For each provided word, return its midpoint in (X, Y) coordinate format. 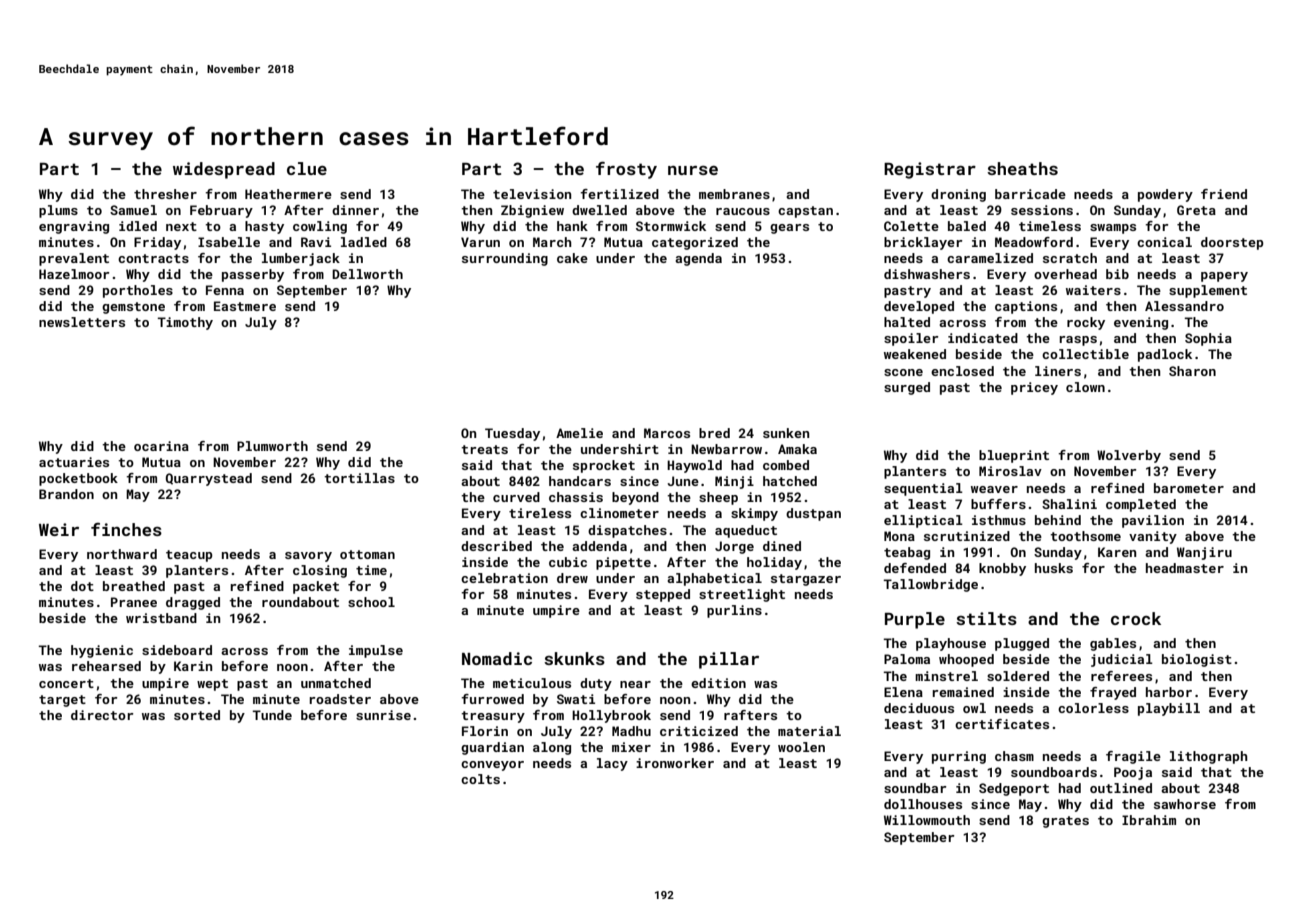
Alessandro (1184, 306)
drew (572, 578)
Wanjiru (1204, 553)
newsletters (82, 322)
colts (480, 779)
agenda (698, 259)
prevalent (74, 259)
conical (1164, 242)
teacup (189, 556)
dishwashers (927, 274)
